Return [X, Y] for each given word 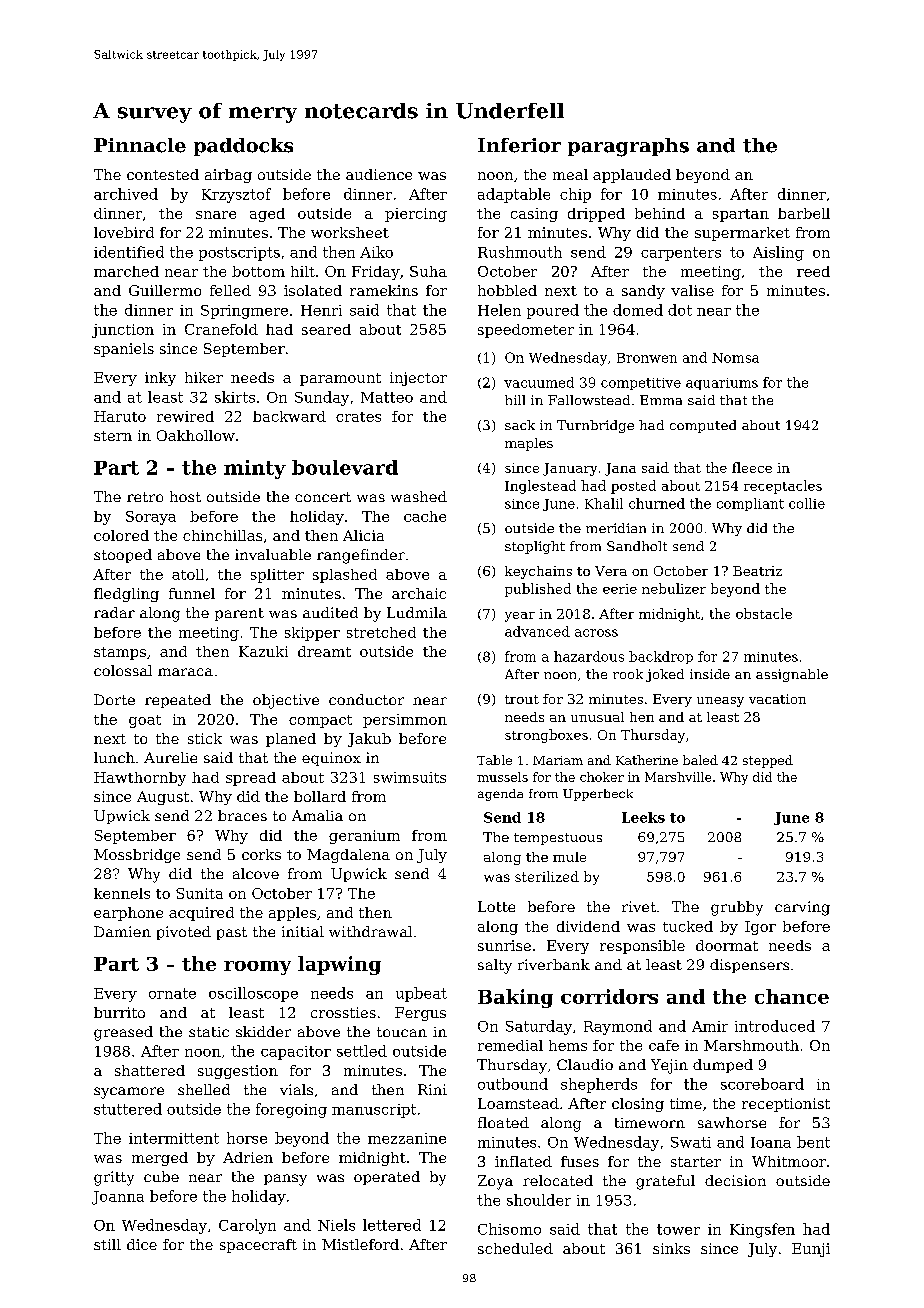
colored [121, 535]
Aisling [778, 253]
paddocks [243, 147]
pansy [285, 1180]
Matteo [387, 397]
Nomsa [735, 358]
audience [379, 174]
